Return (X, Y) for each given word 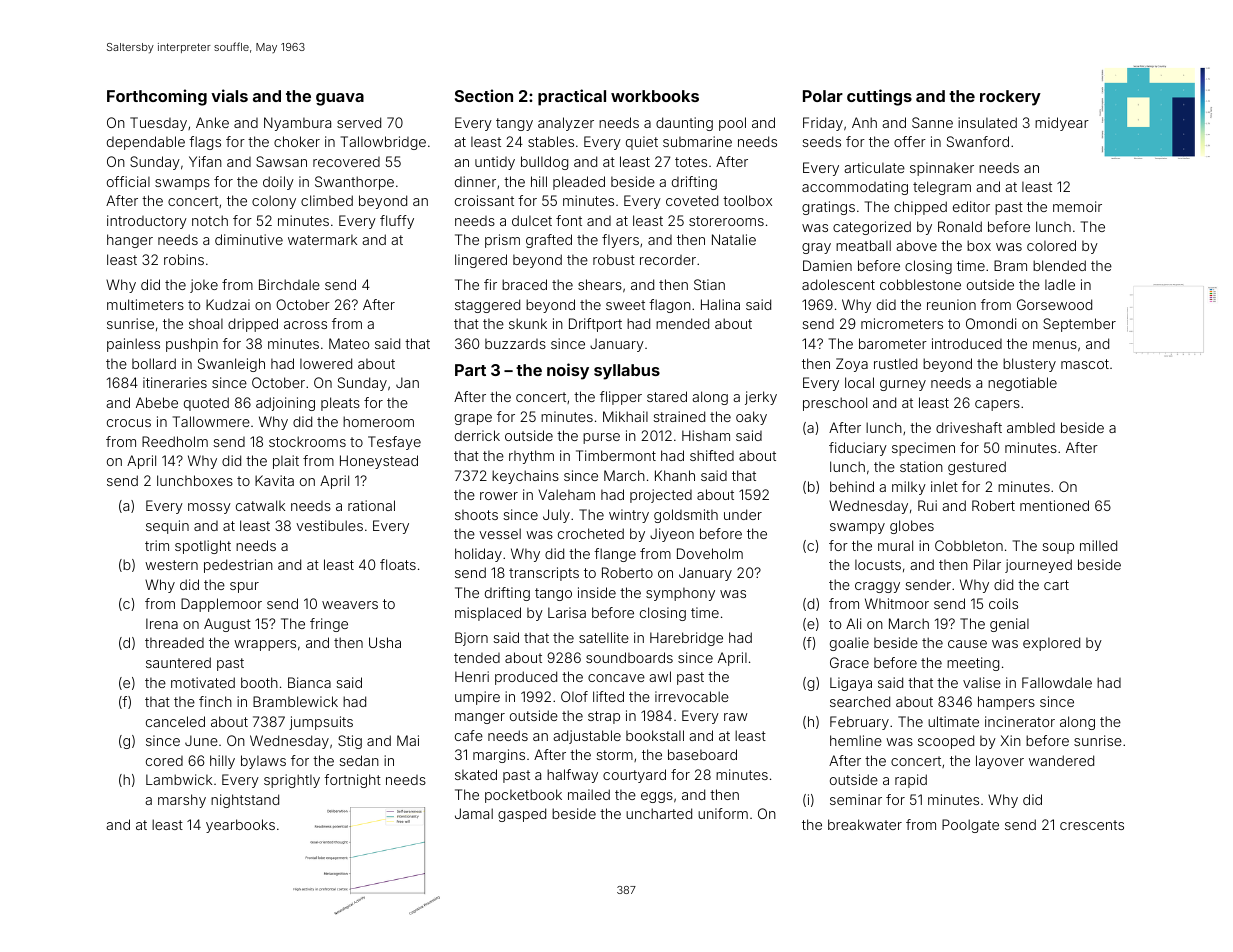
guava (340, 99)
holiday (478, 555)
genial (1009, 625)
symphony (680, 594)
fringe (329, 625)
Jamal (474, 813)
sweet (625, 305)
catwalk (260, 505)
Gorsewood (1054, 304)
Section (484, 95)
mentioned (1054, 505)
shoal (206, 323)
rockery (1010, 98)
